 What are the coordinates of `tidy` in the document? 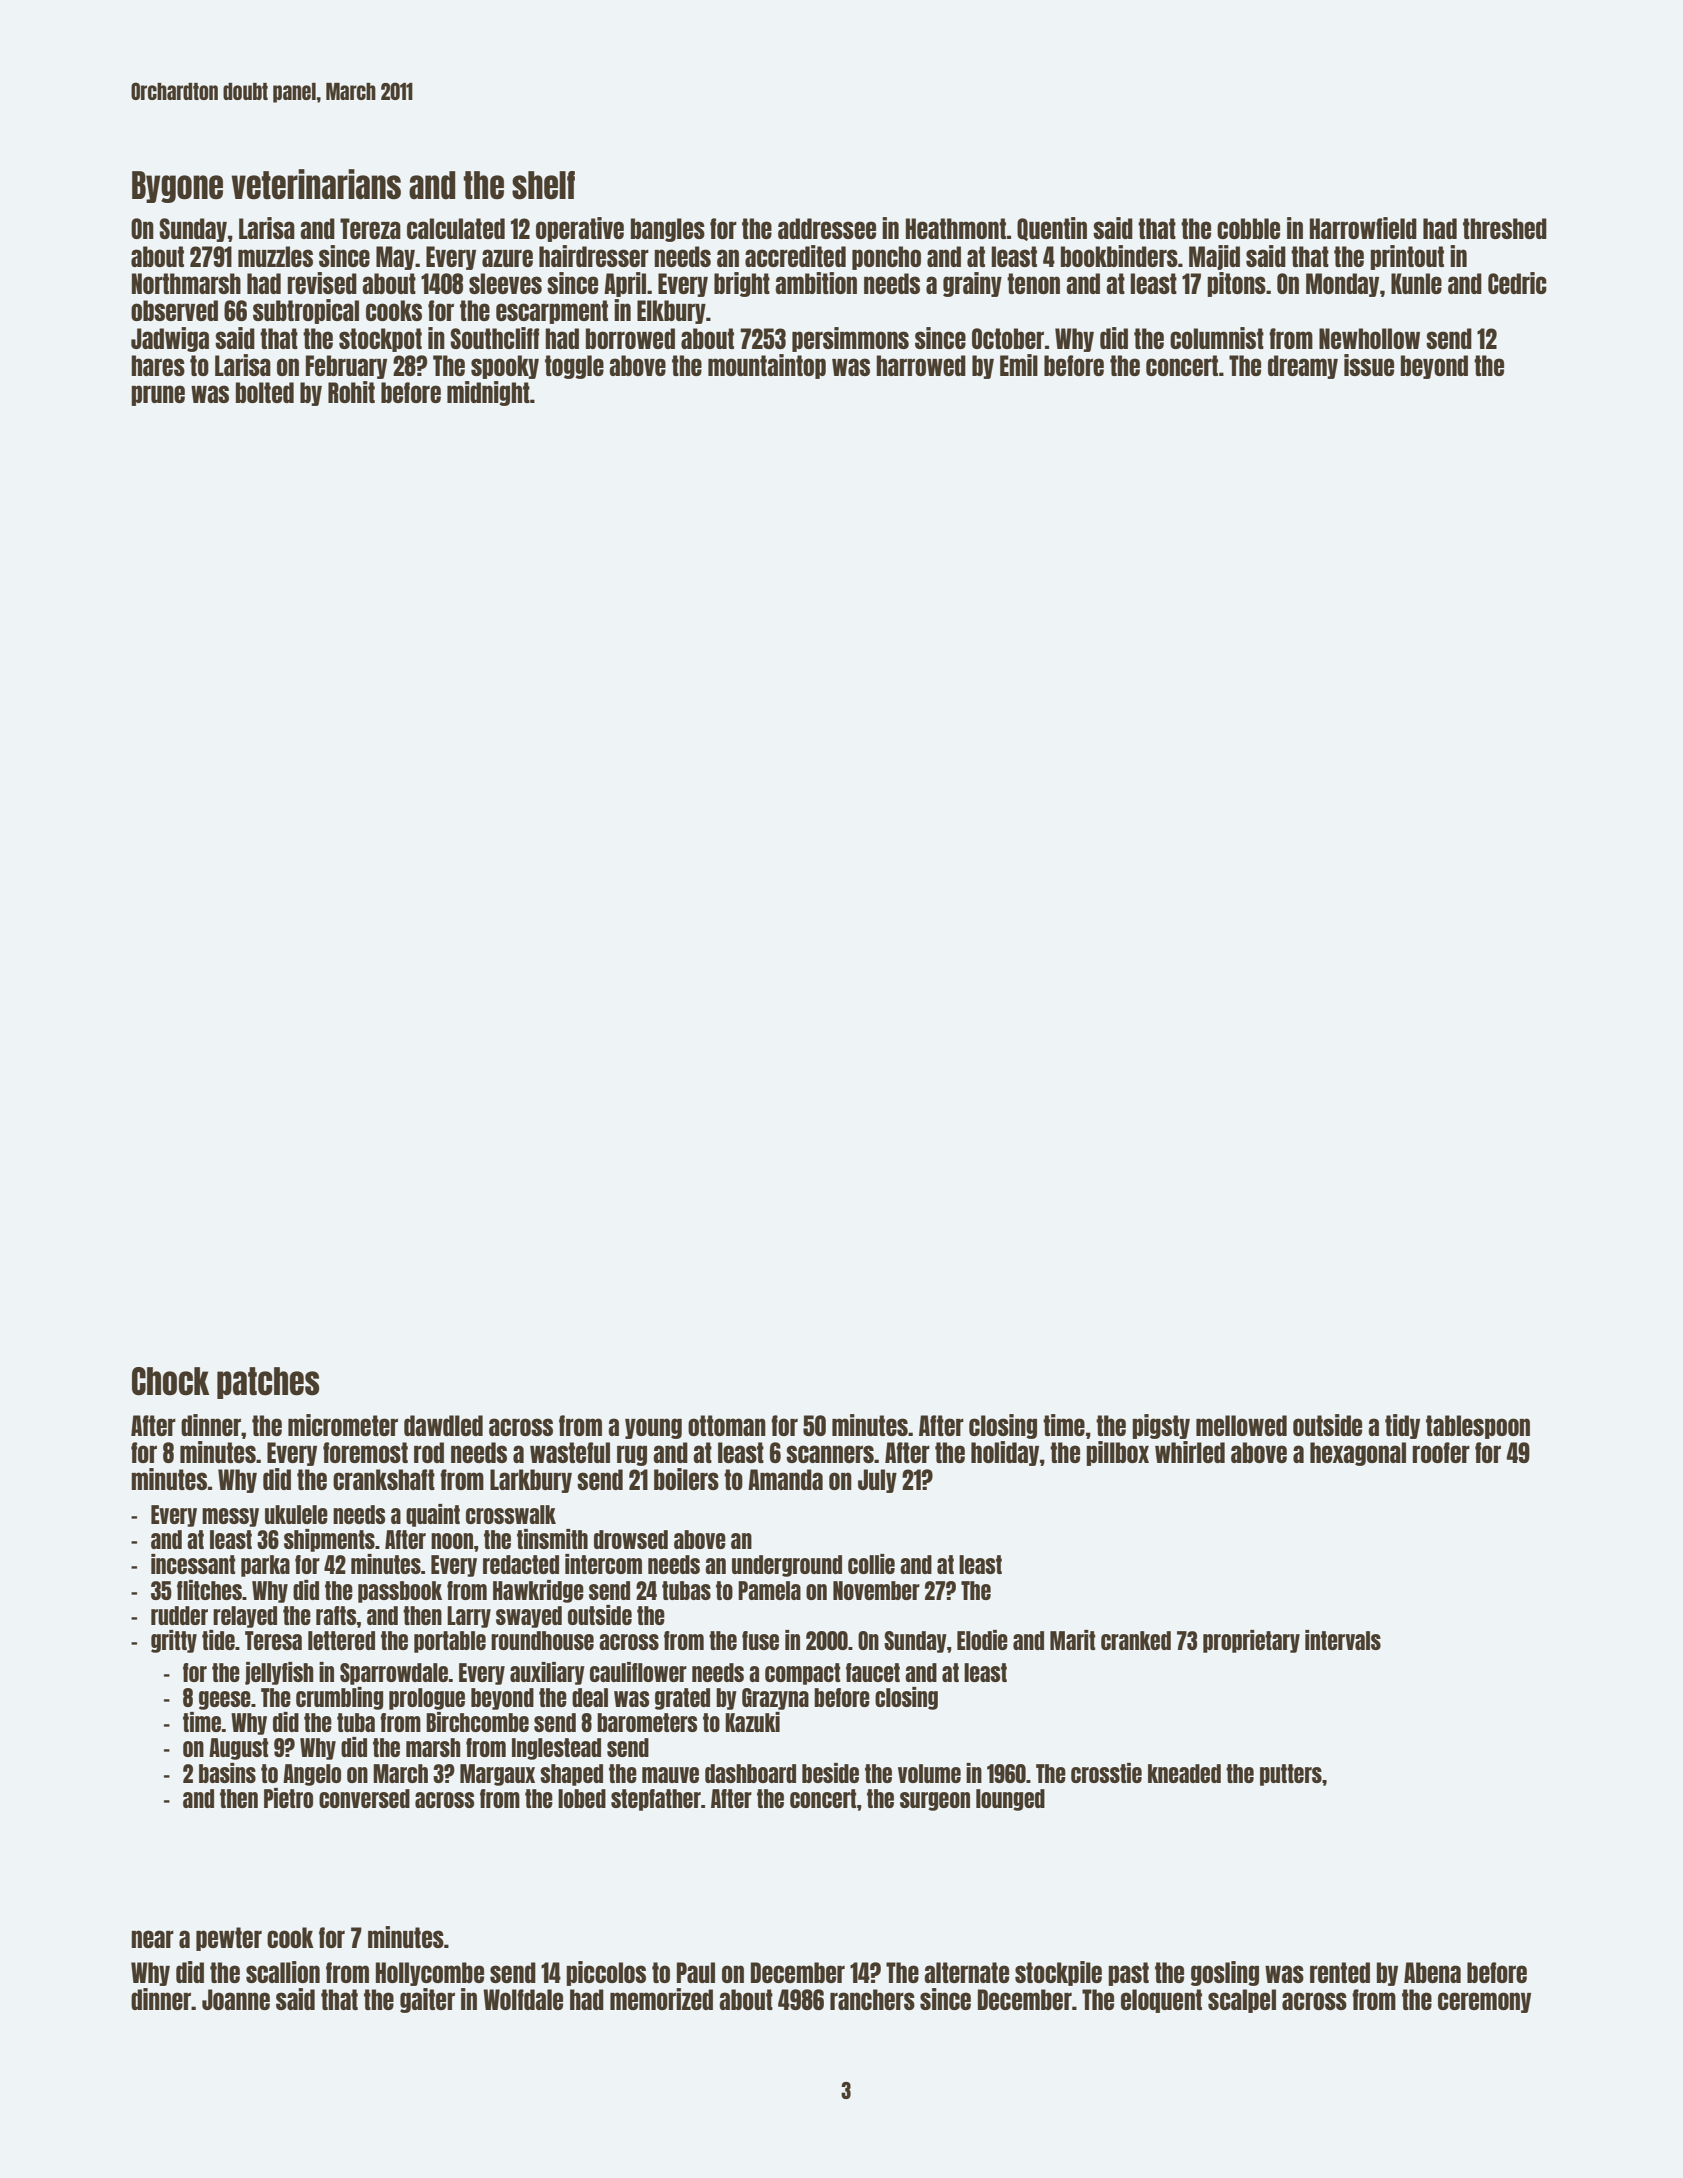 It's located at (1402, 1426).
